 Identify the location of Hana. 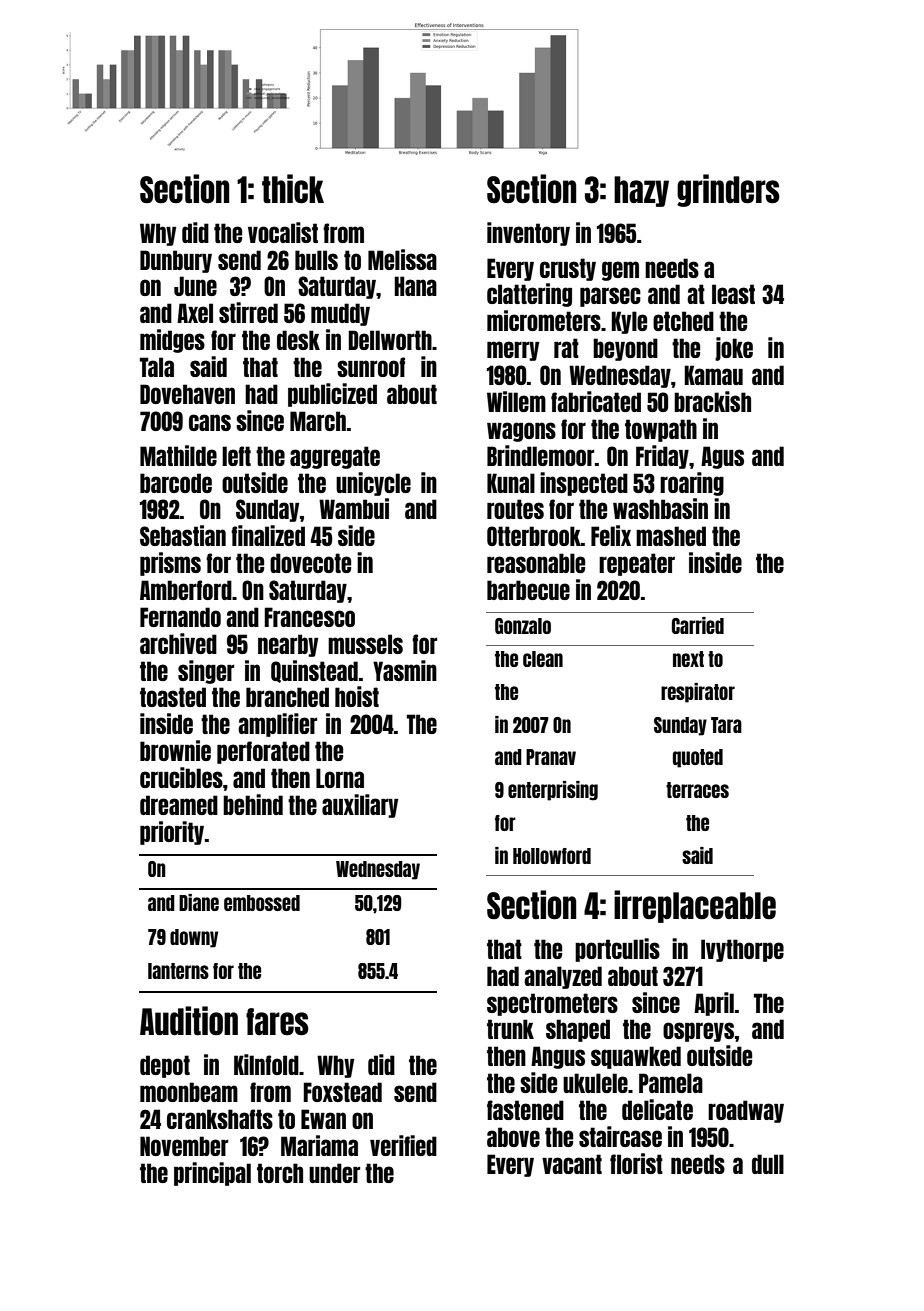
(416, 286).
